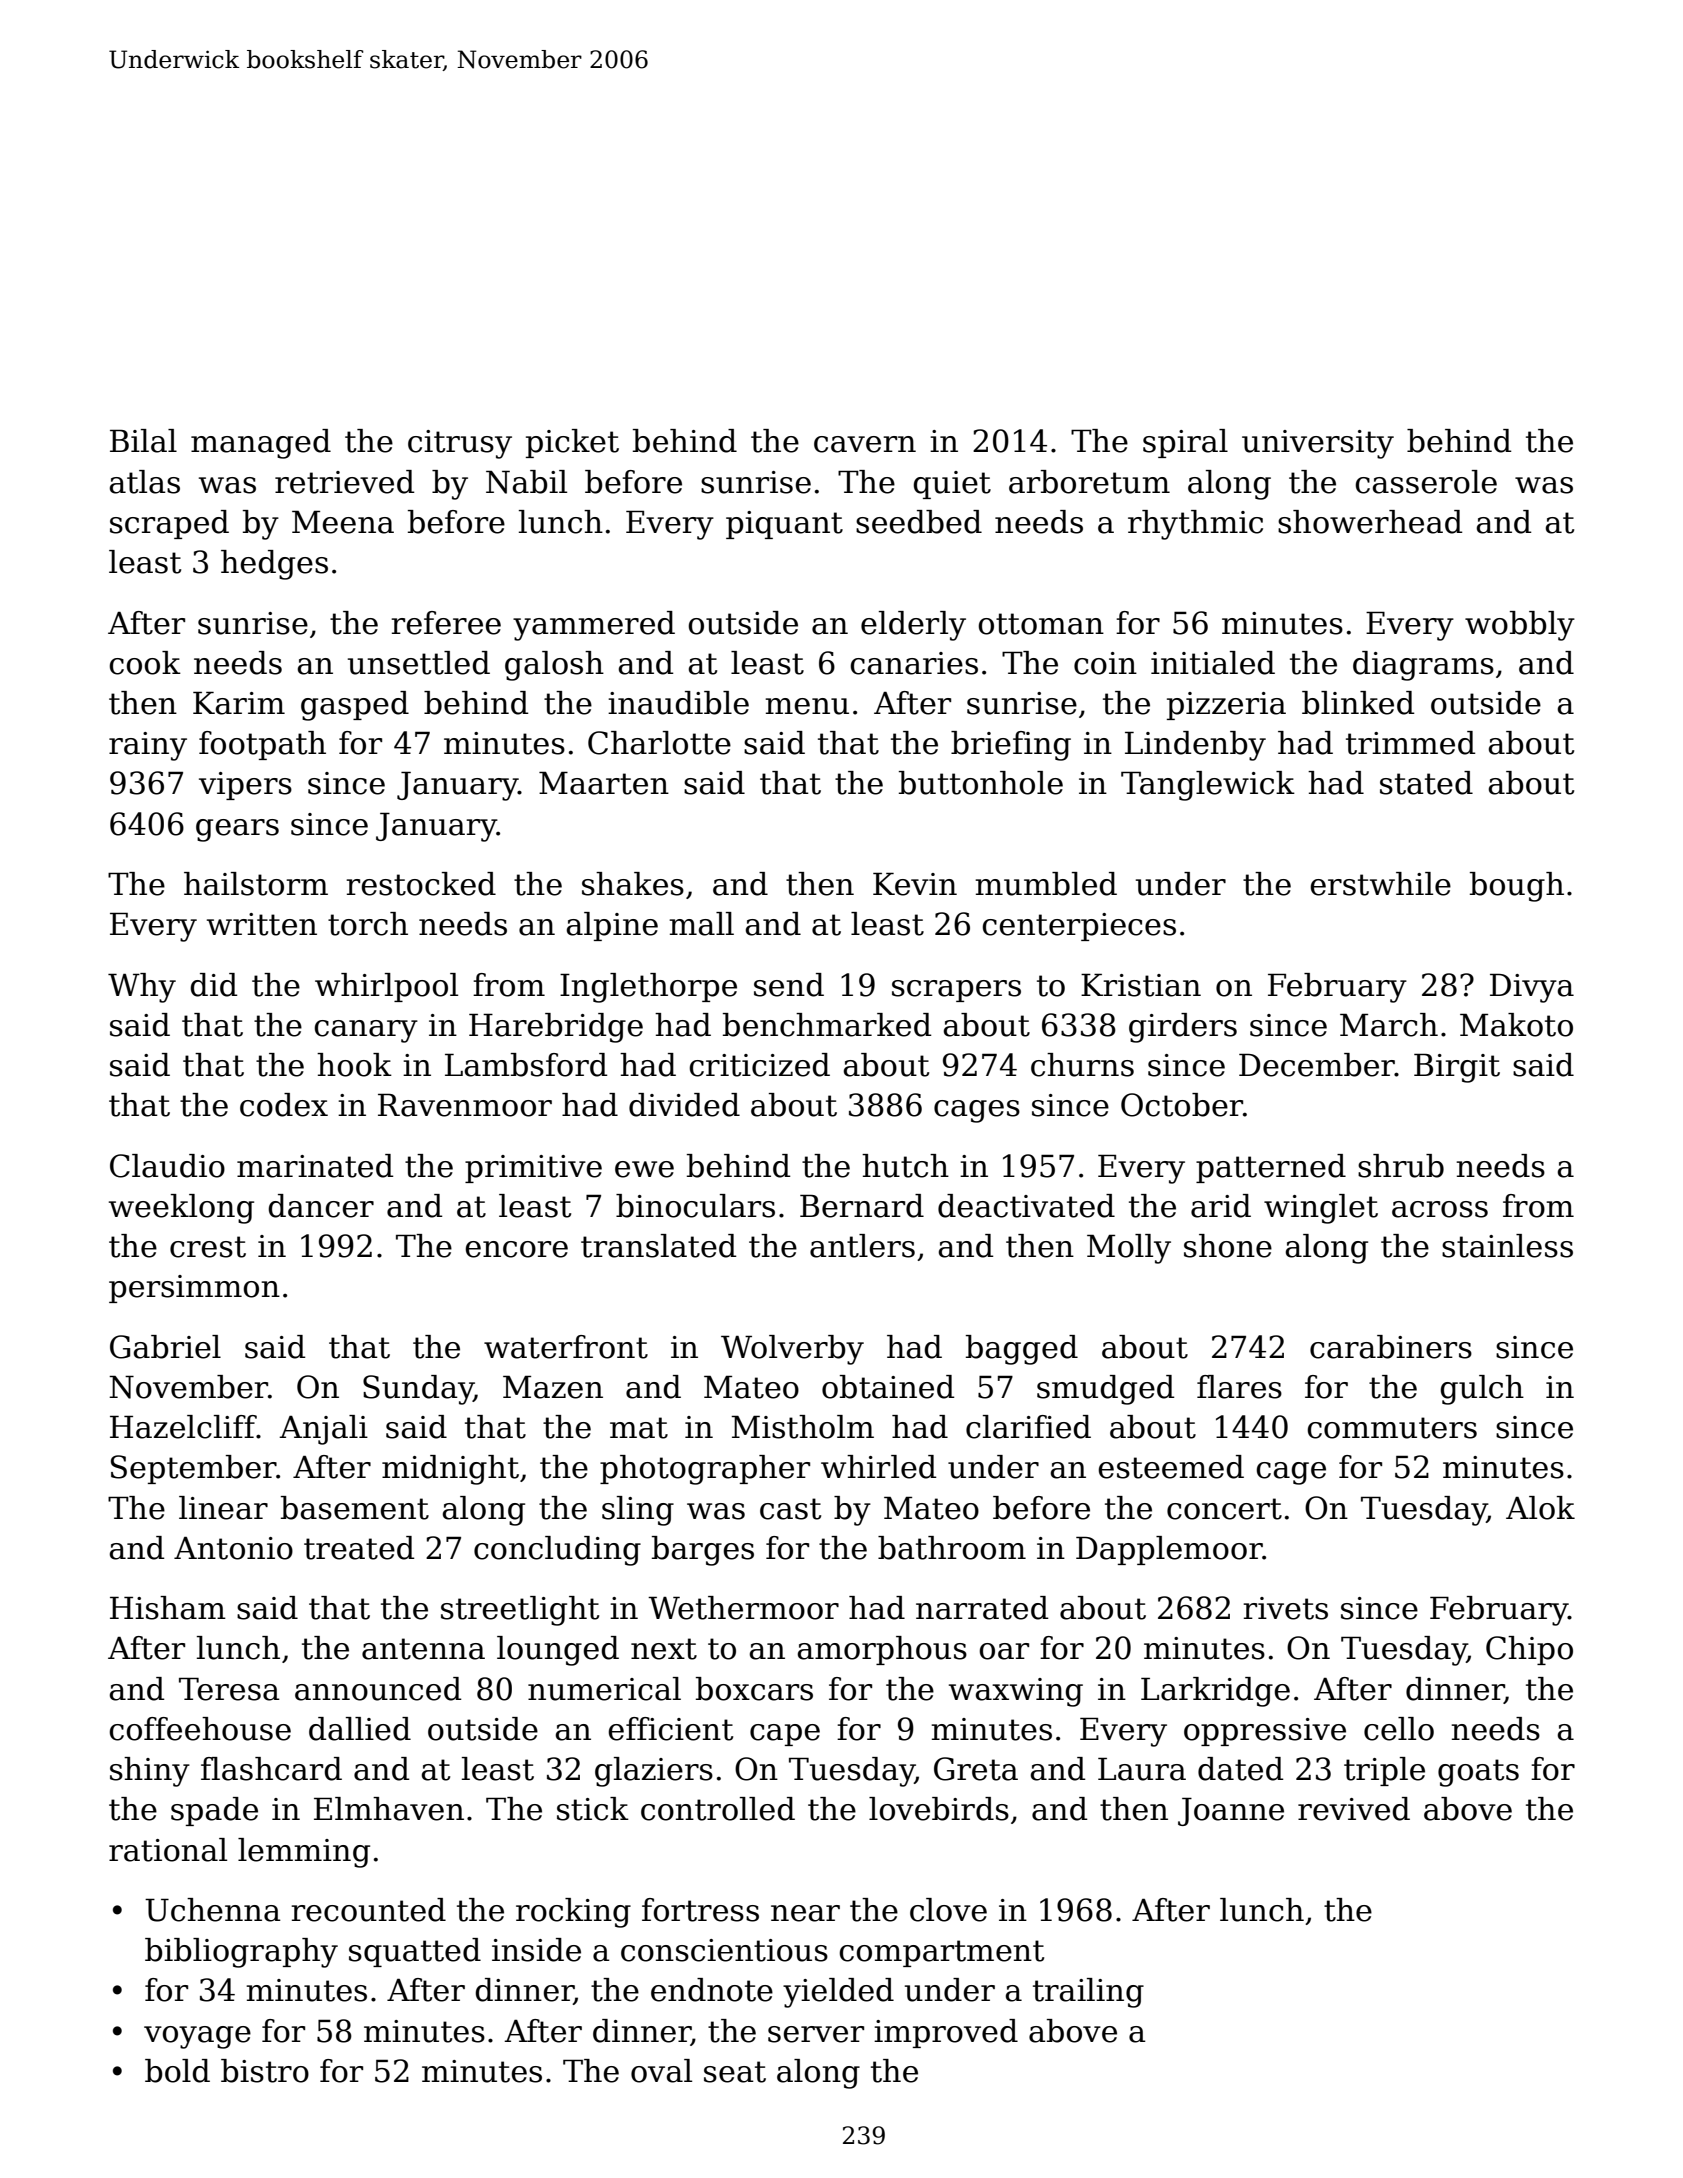 This screenshot has height=2178, width=1683. Describe the element at coordinates (1426, 482) in the screenshot. I see `casserole` at that location.
